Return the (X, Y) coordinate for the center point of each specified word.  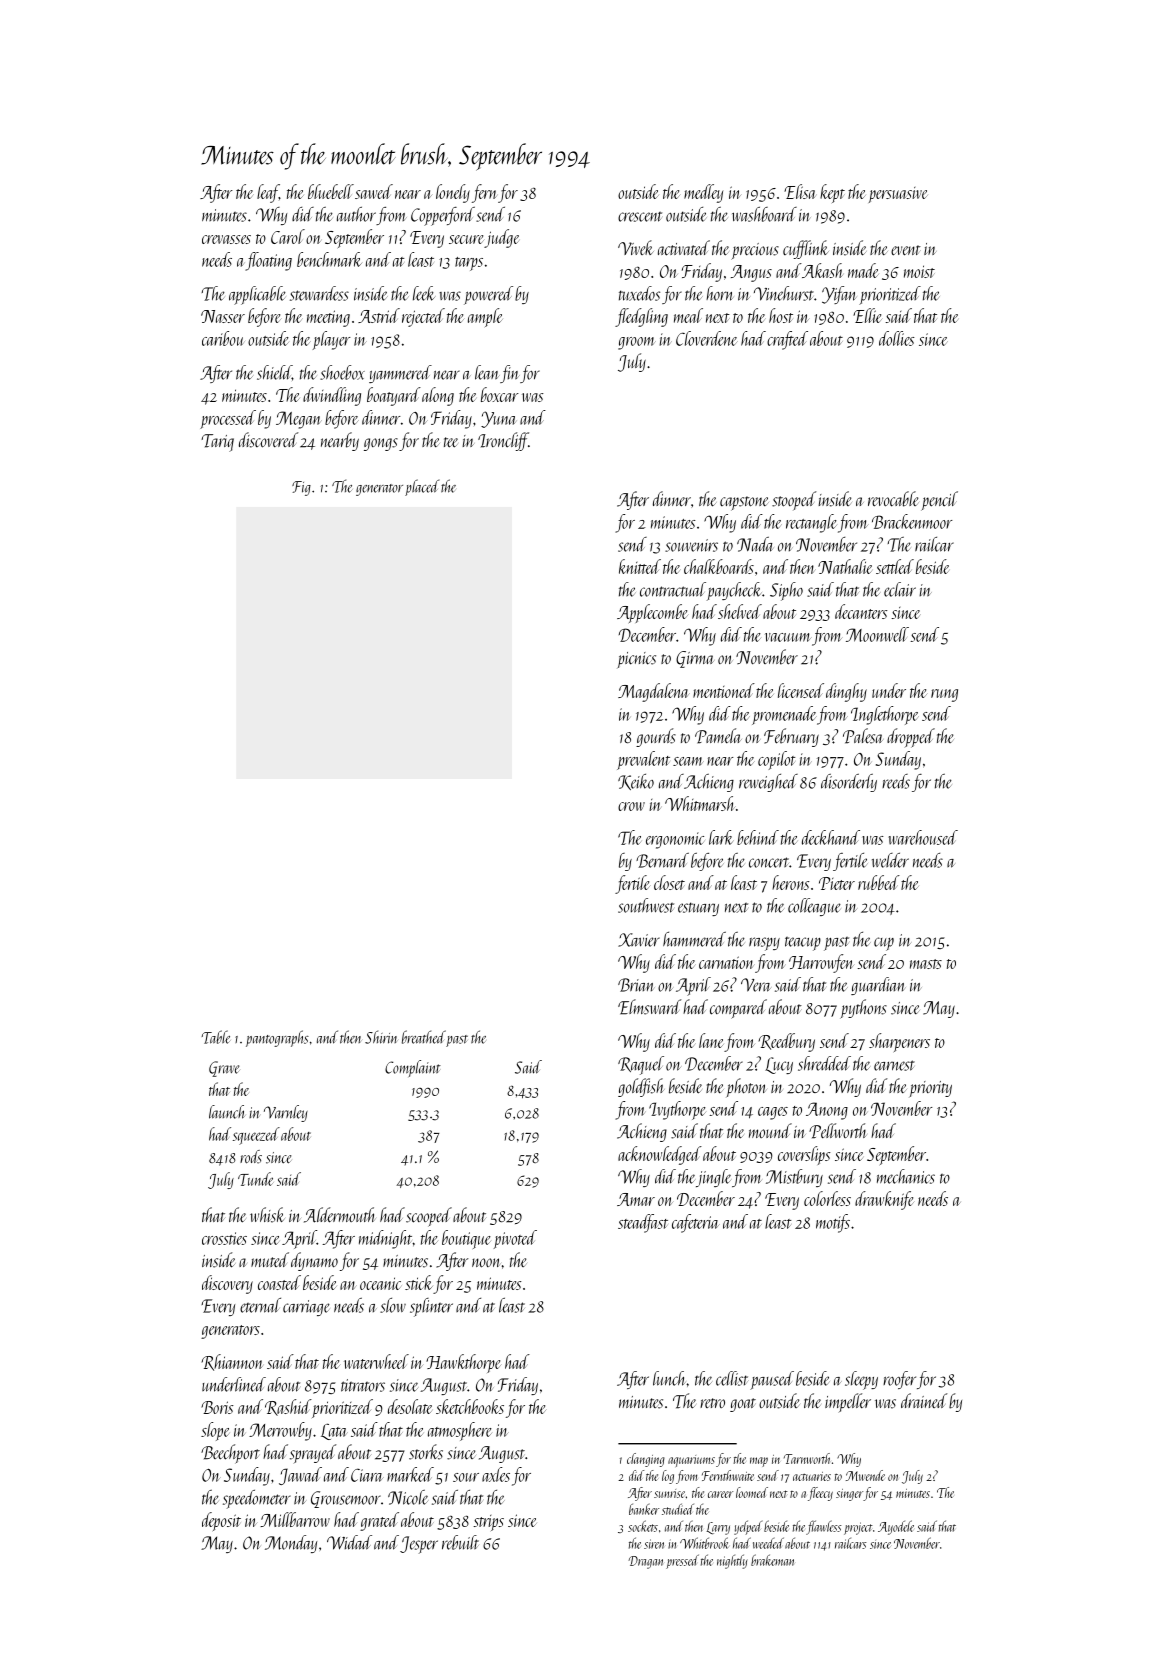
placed (422, 487)
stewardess (319, 293)
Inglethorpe (885, 715)
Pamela (718, 736)
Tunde (256, 1179)
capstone (744, 503)
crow (631, 806)
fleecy (820, 1494)
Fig (301, 488)
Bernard (662, 860)
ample (485, 317)
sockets (643, 1526)
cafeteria (696, 1223)
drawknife (884, 1200)
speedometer (257, 1499)
